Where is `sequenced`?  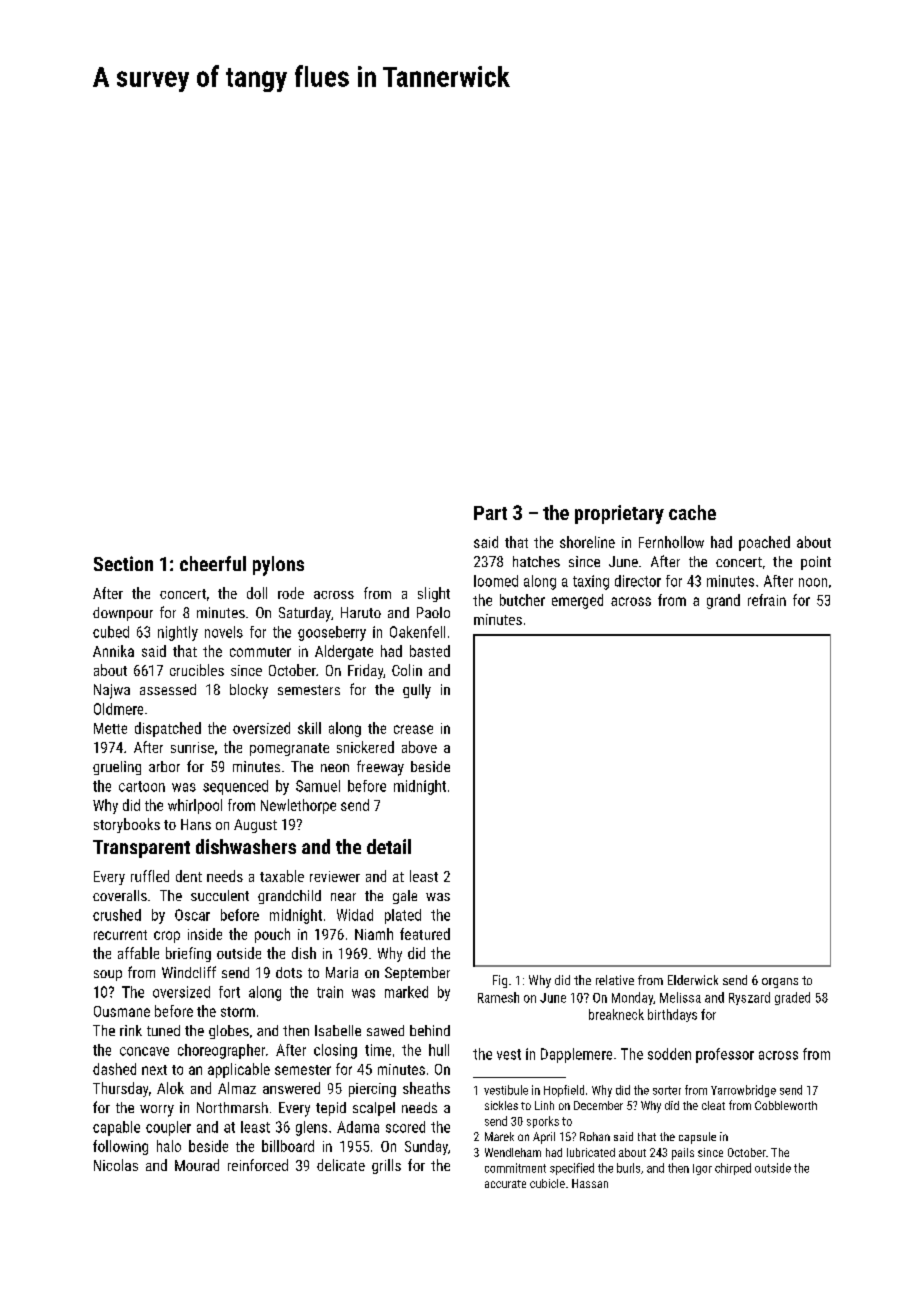 sequenced is located at coordinates (235, 787).
